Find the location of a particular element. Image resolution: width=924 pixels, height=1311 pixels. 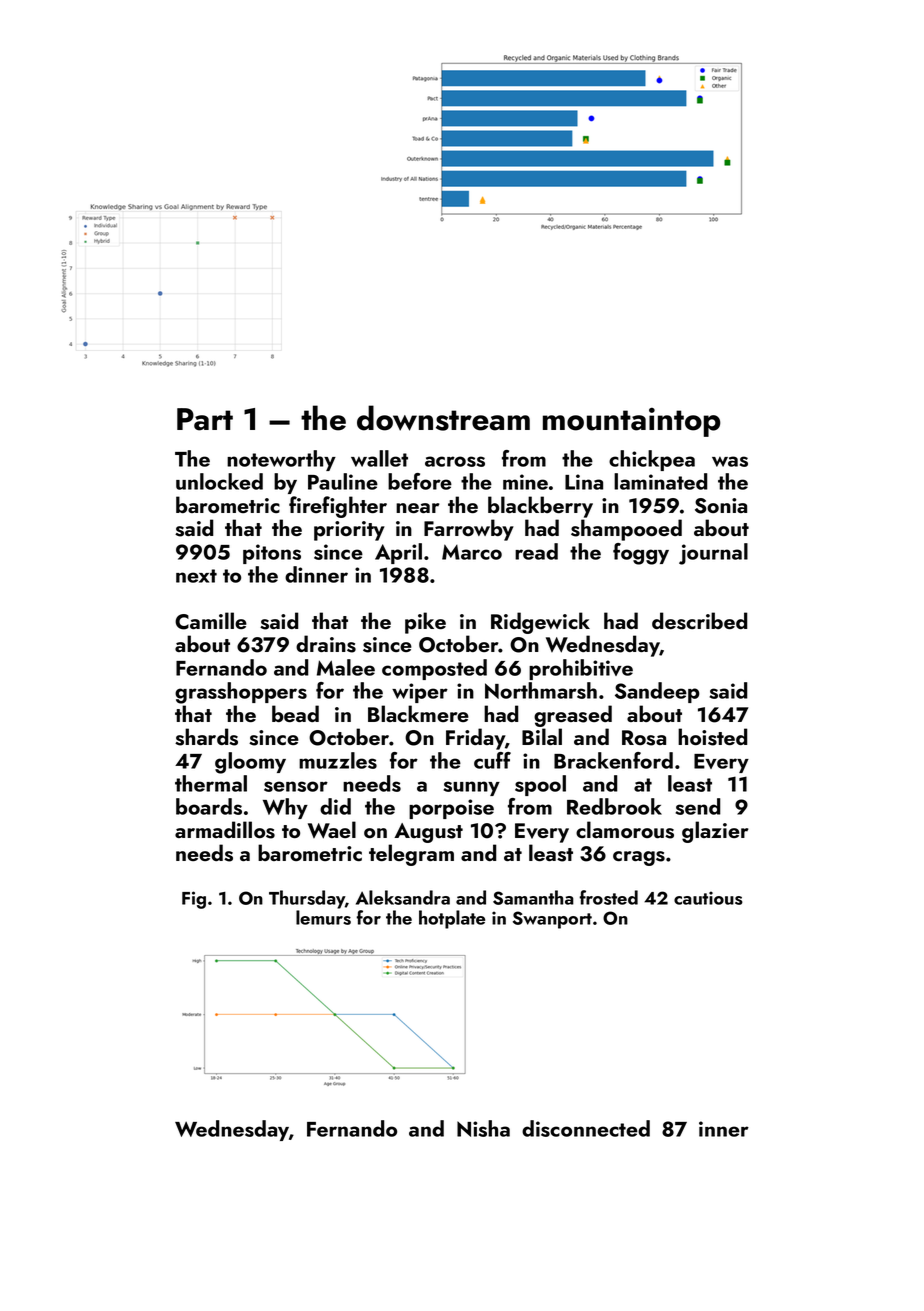

Malee is located at coordinates (346, 667).
